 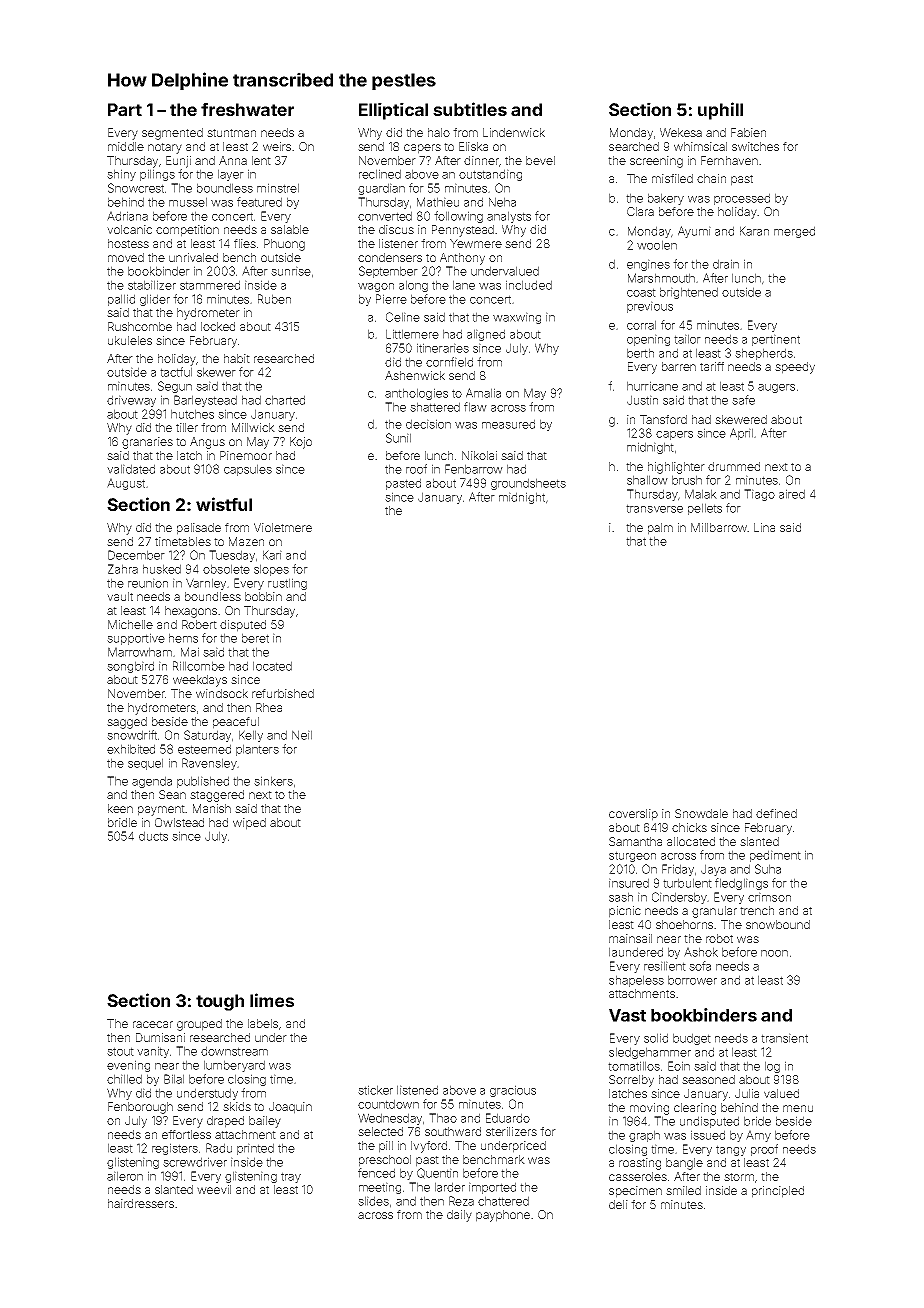 I want to click on hairdressers, so click(x=141, y=1203).
